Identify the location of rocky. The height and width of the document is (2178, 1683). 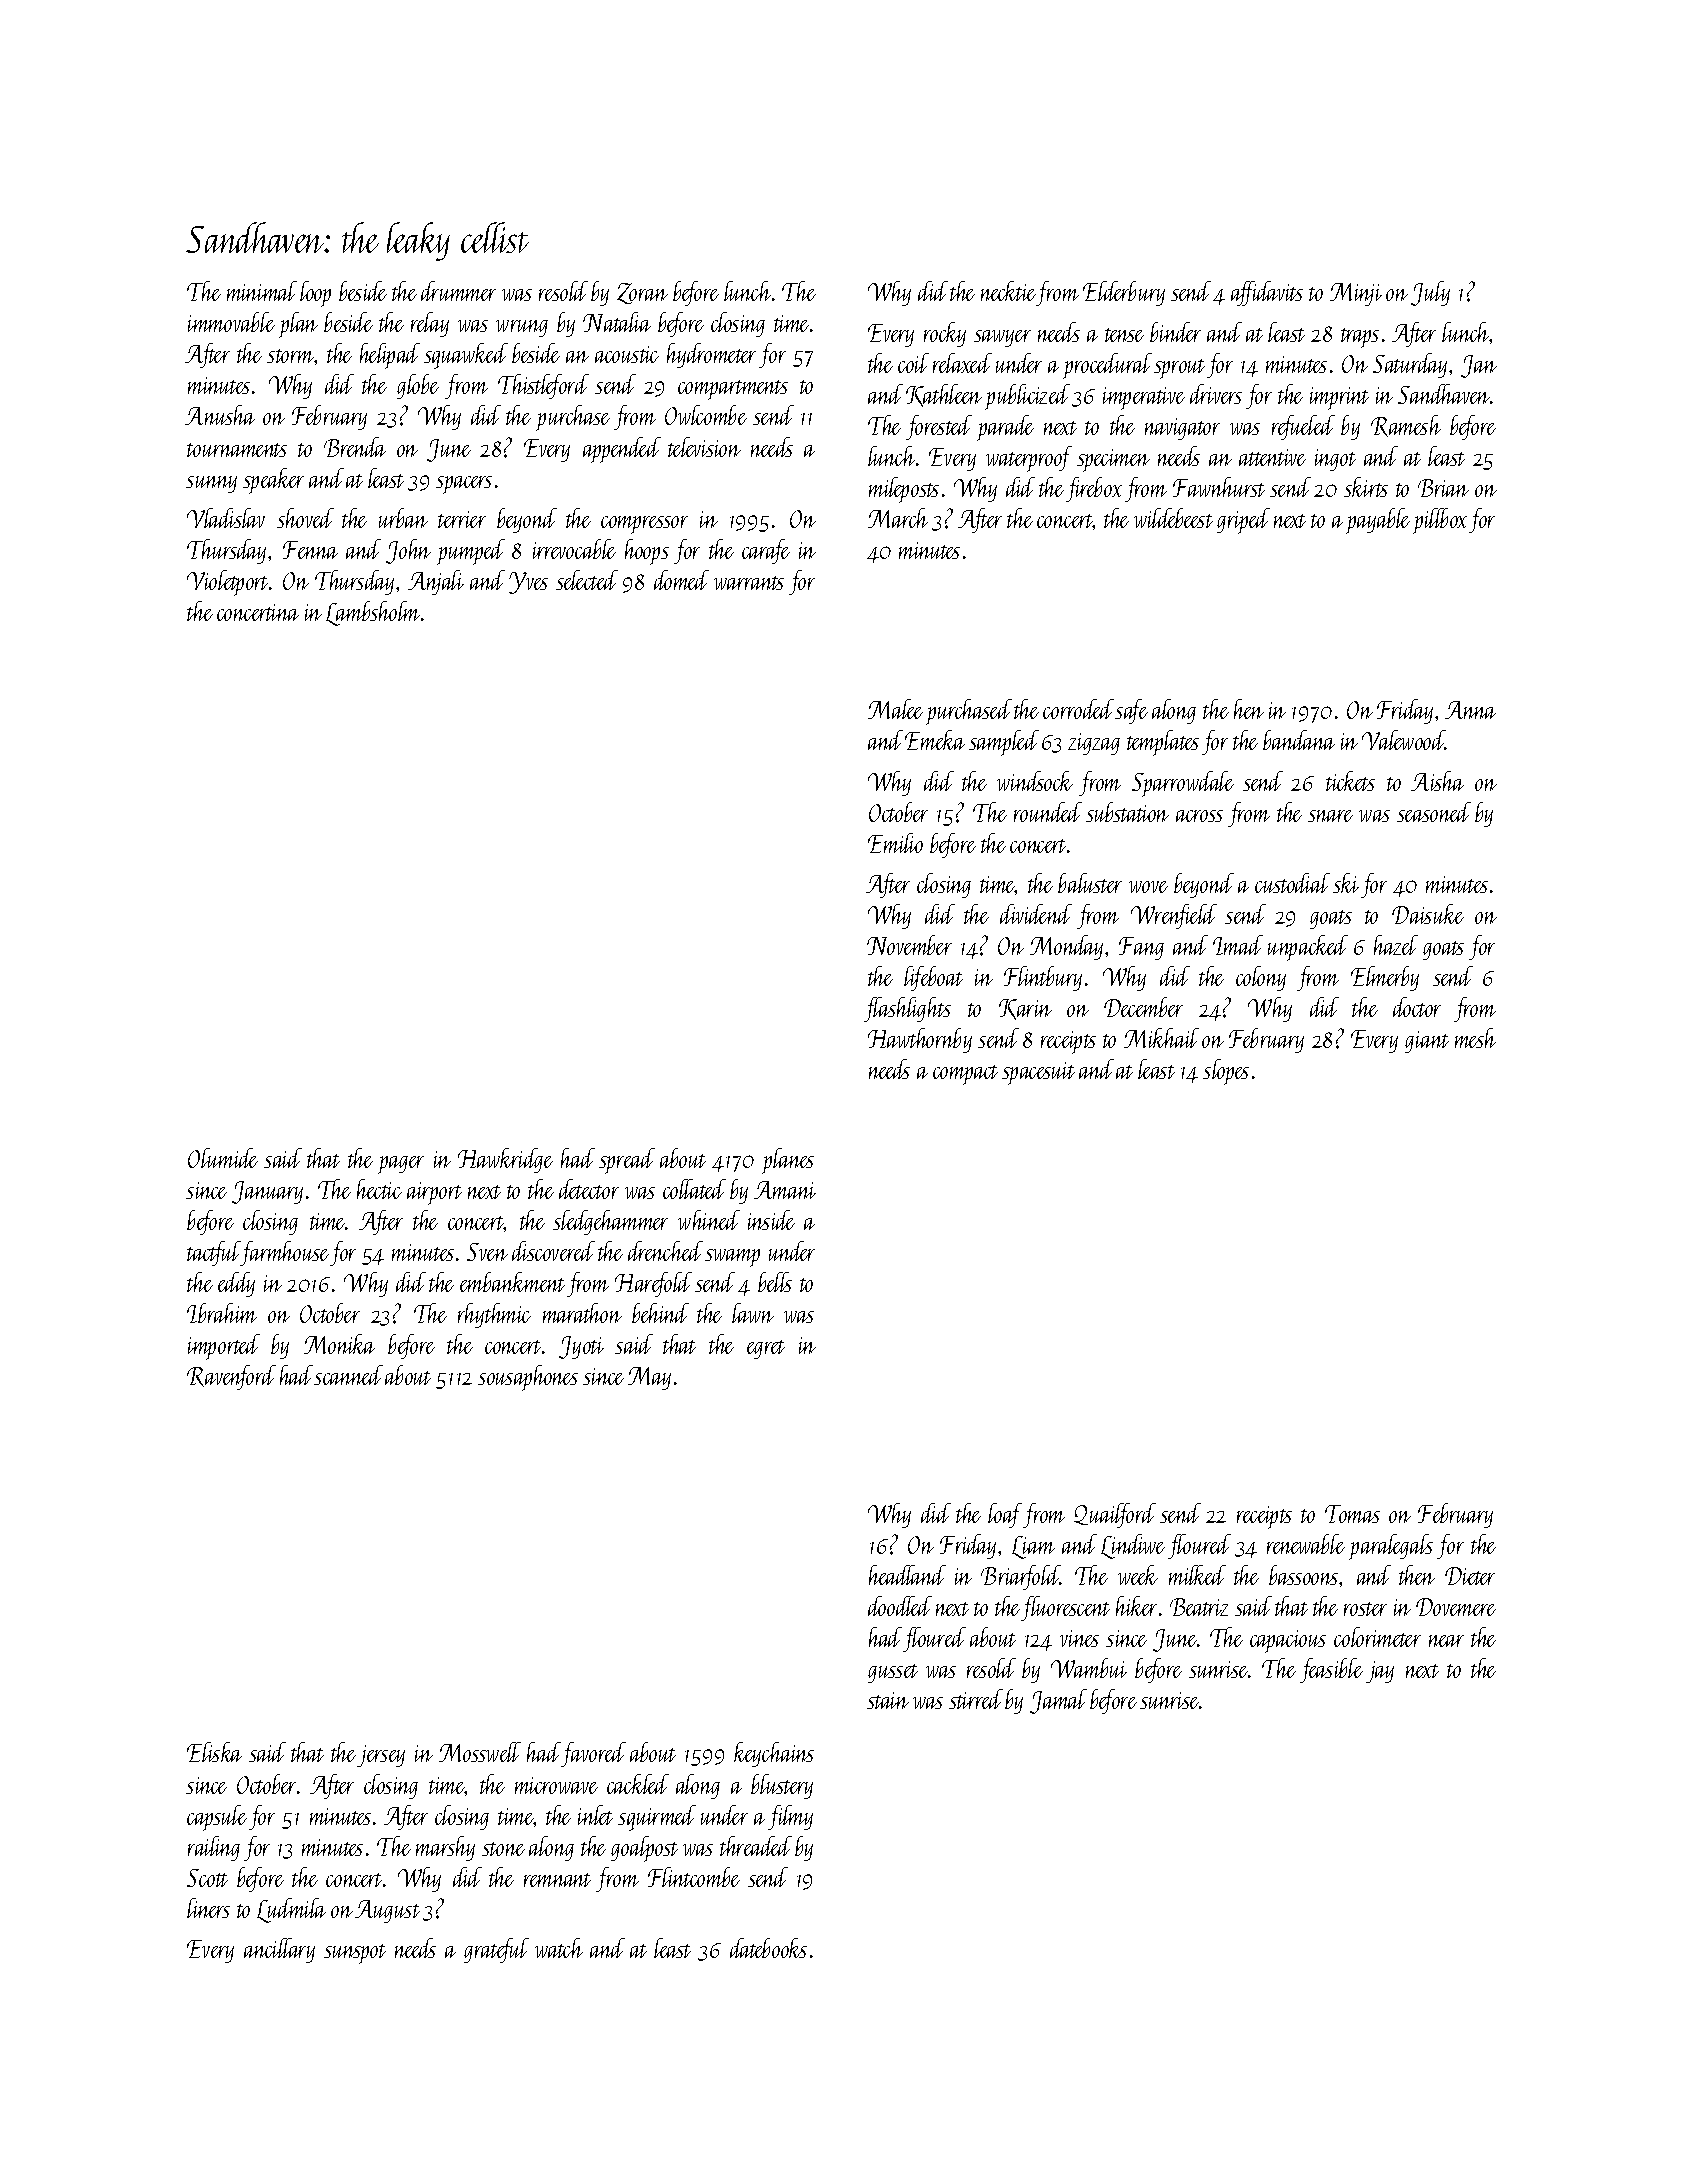
(945, 334).
